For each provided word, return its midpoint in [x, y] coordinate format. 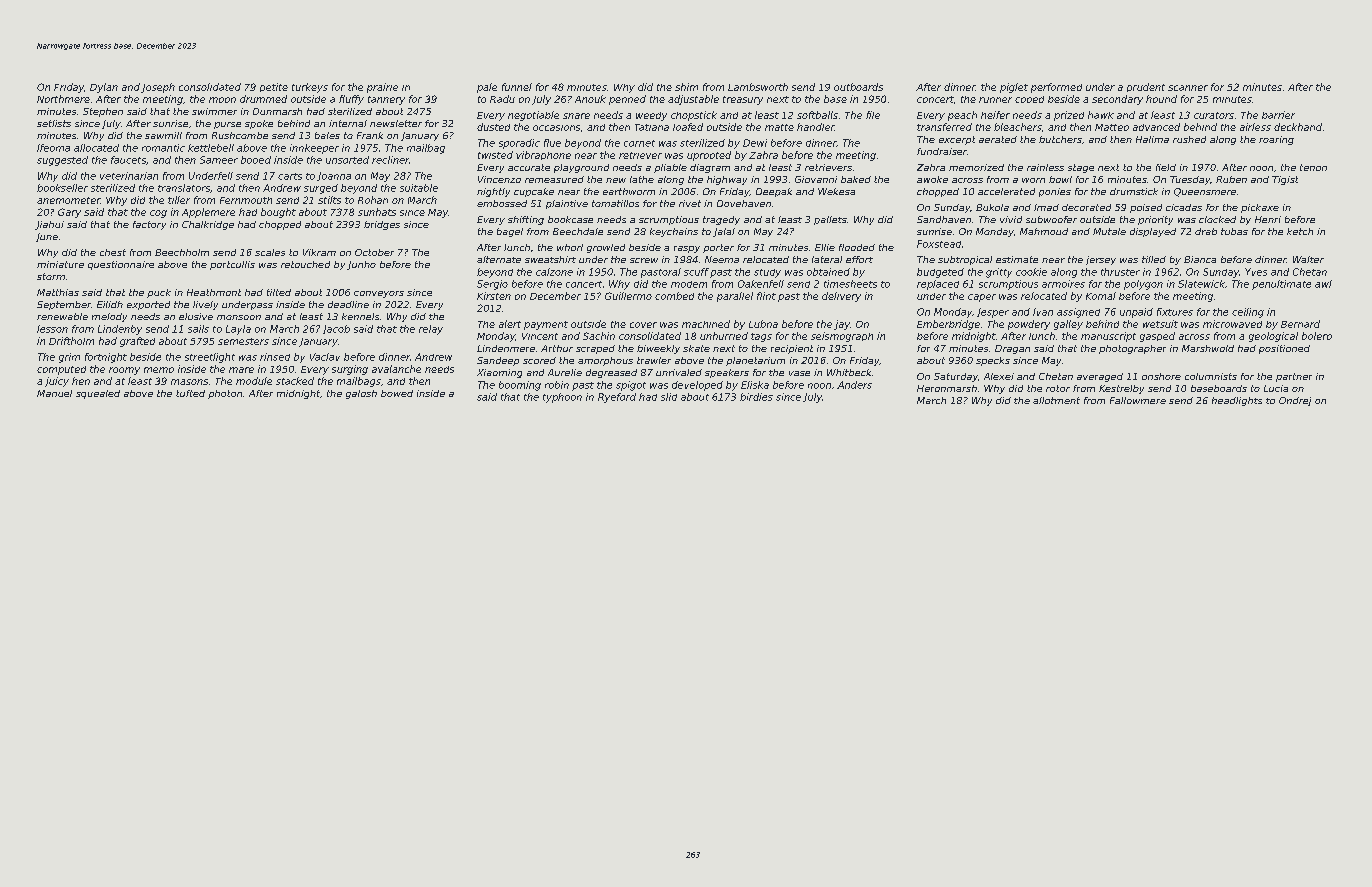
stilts [329, 200]
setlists [54, 123]
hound [1161, 99]
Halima [1152, 139]
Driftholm [71, 341]
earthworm [629, 191]
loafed [688, 127]
